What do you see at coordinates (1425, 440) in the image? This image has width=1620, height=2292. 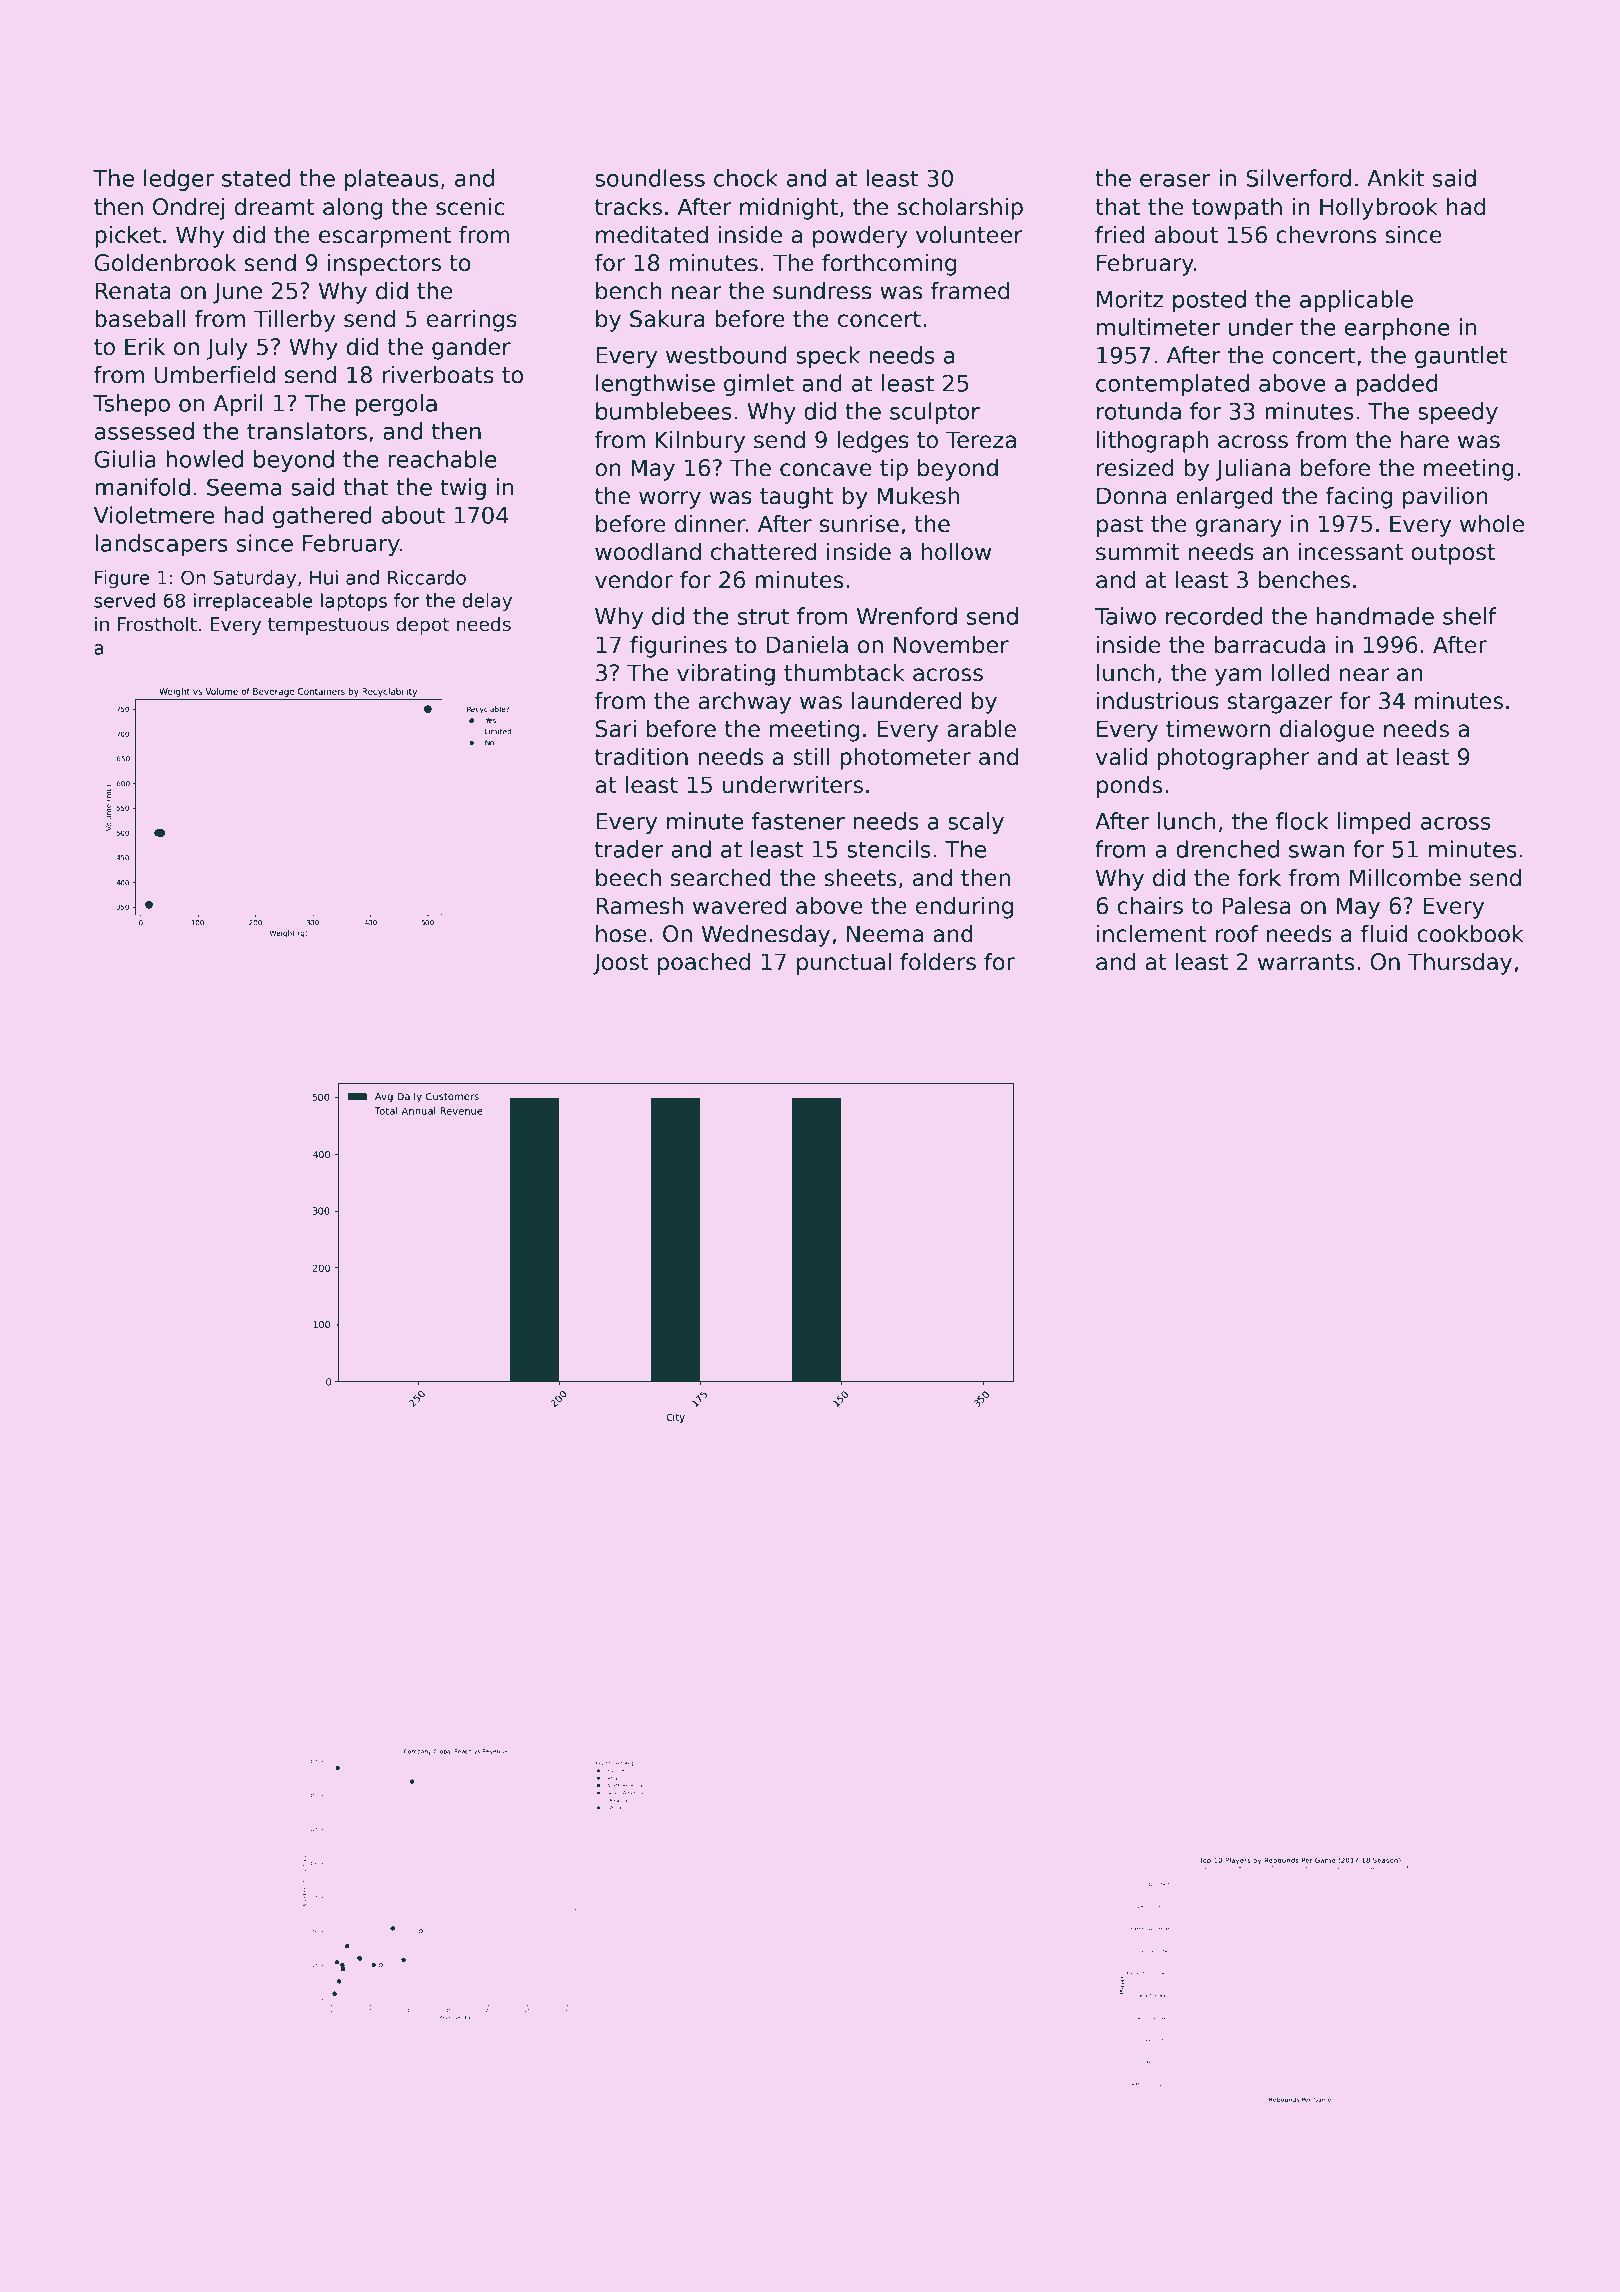 I see `hare` at bounding box center [1425, 440].
